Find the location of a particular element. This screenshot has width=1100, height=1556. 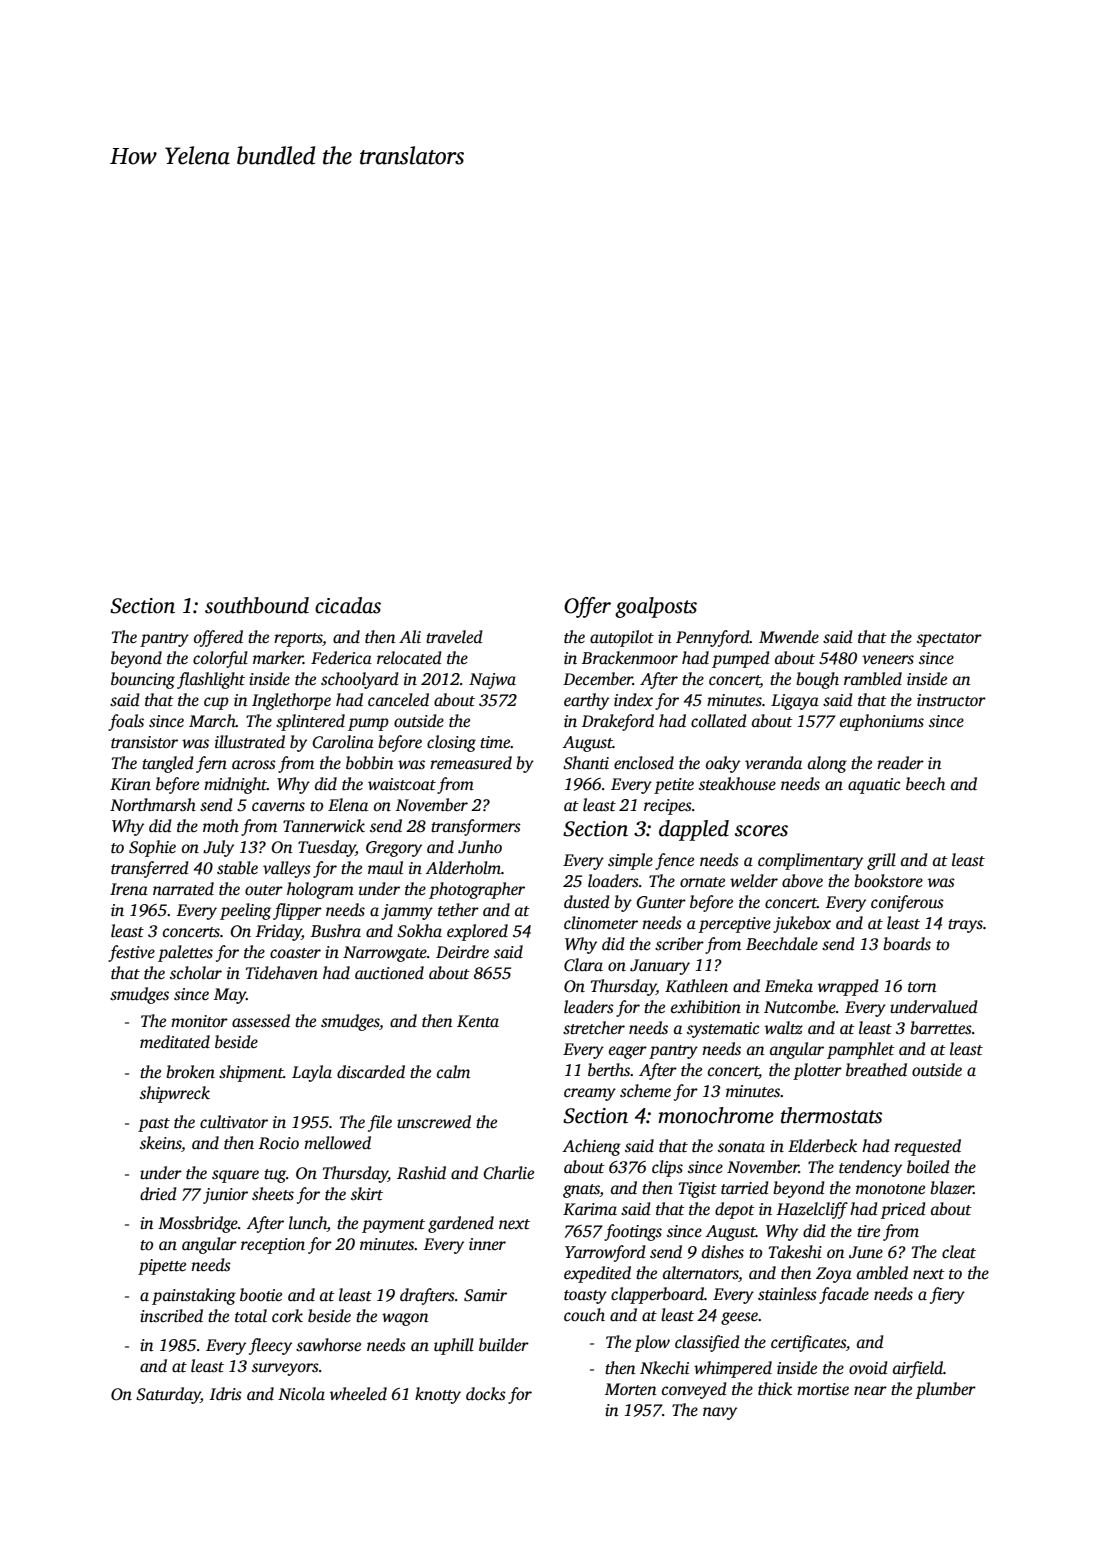

southbound is located at coordinates (257, 605).
